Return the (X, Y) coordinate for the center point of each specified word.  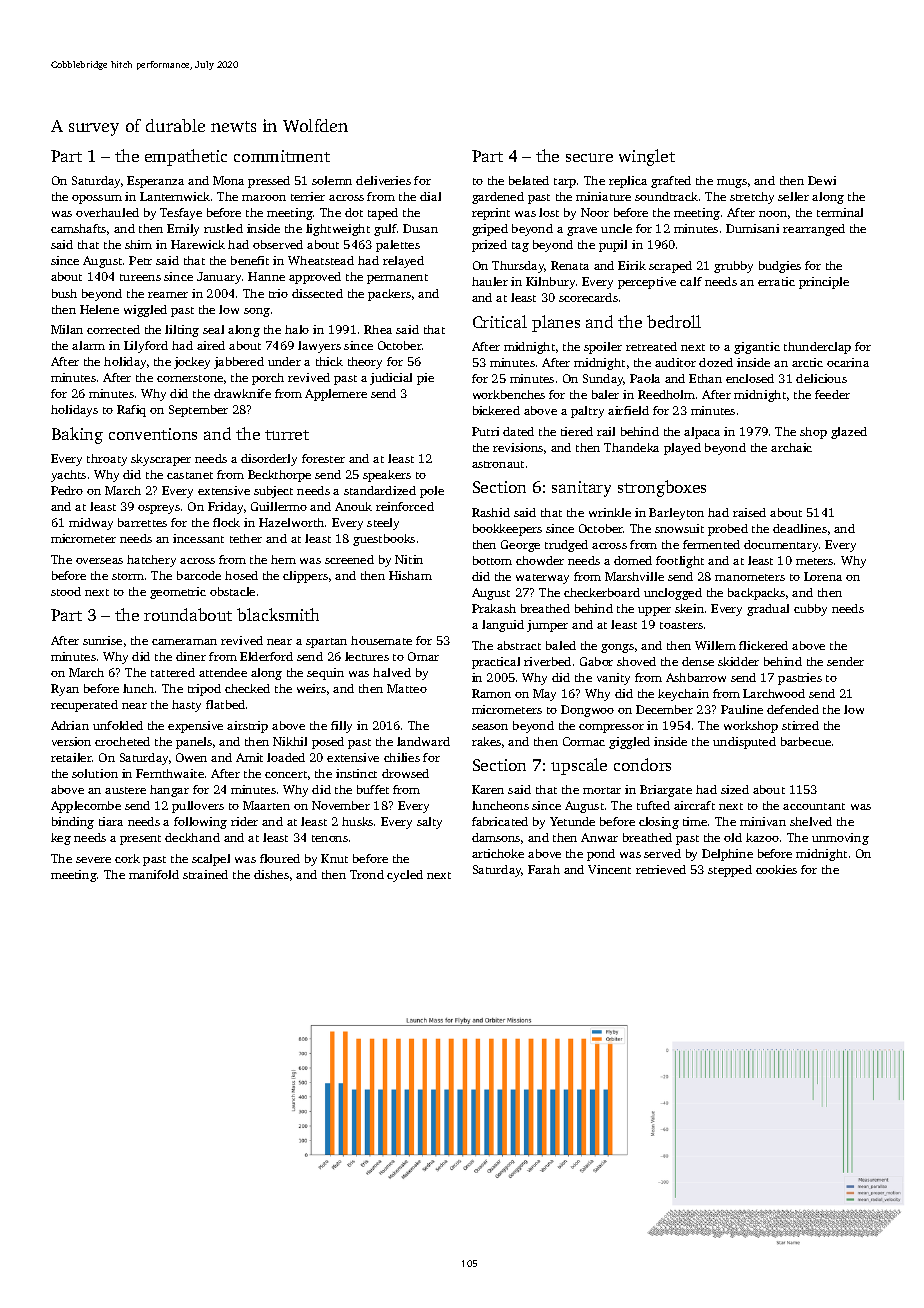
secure (589, 157)
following (200, 823)
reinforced (405, 506)
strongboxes (662, 488)
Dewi (822, 180)
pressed (269, 182)
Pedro (67, 490)
